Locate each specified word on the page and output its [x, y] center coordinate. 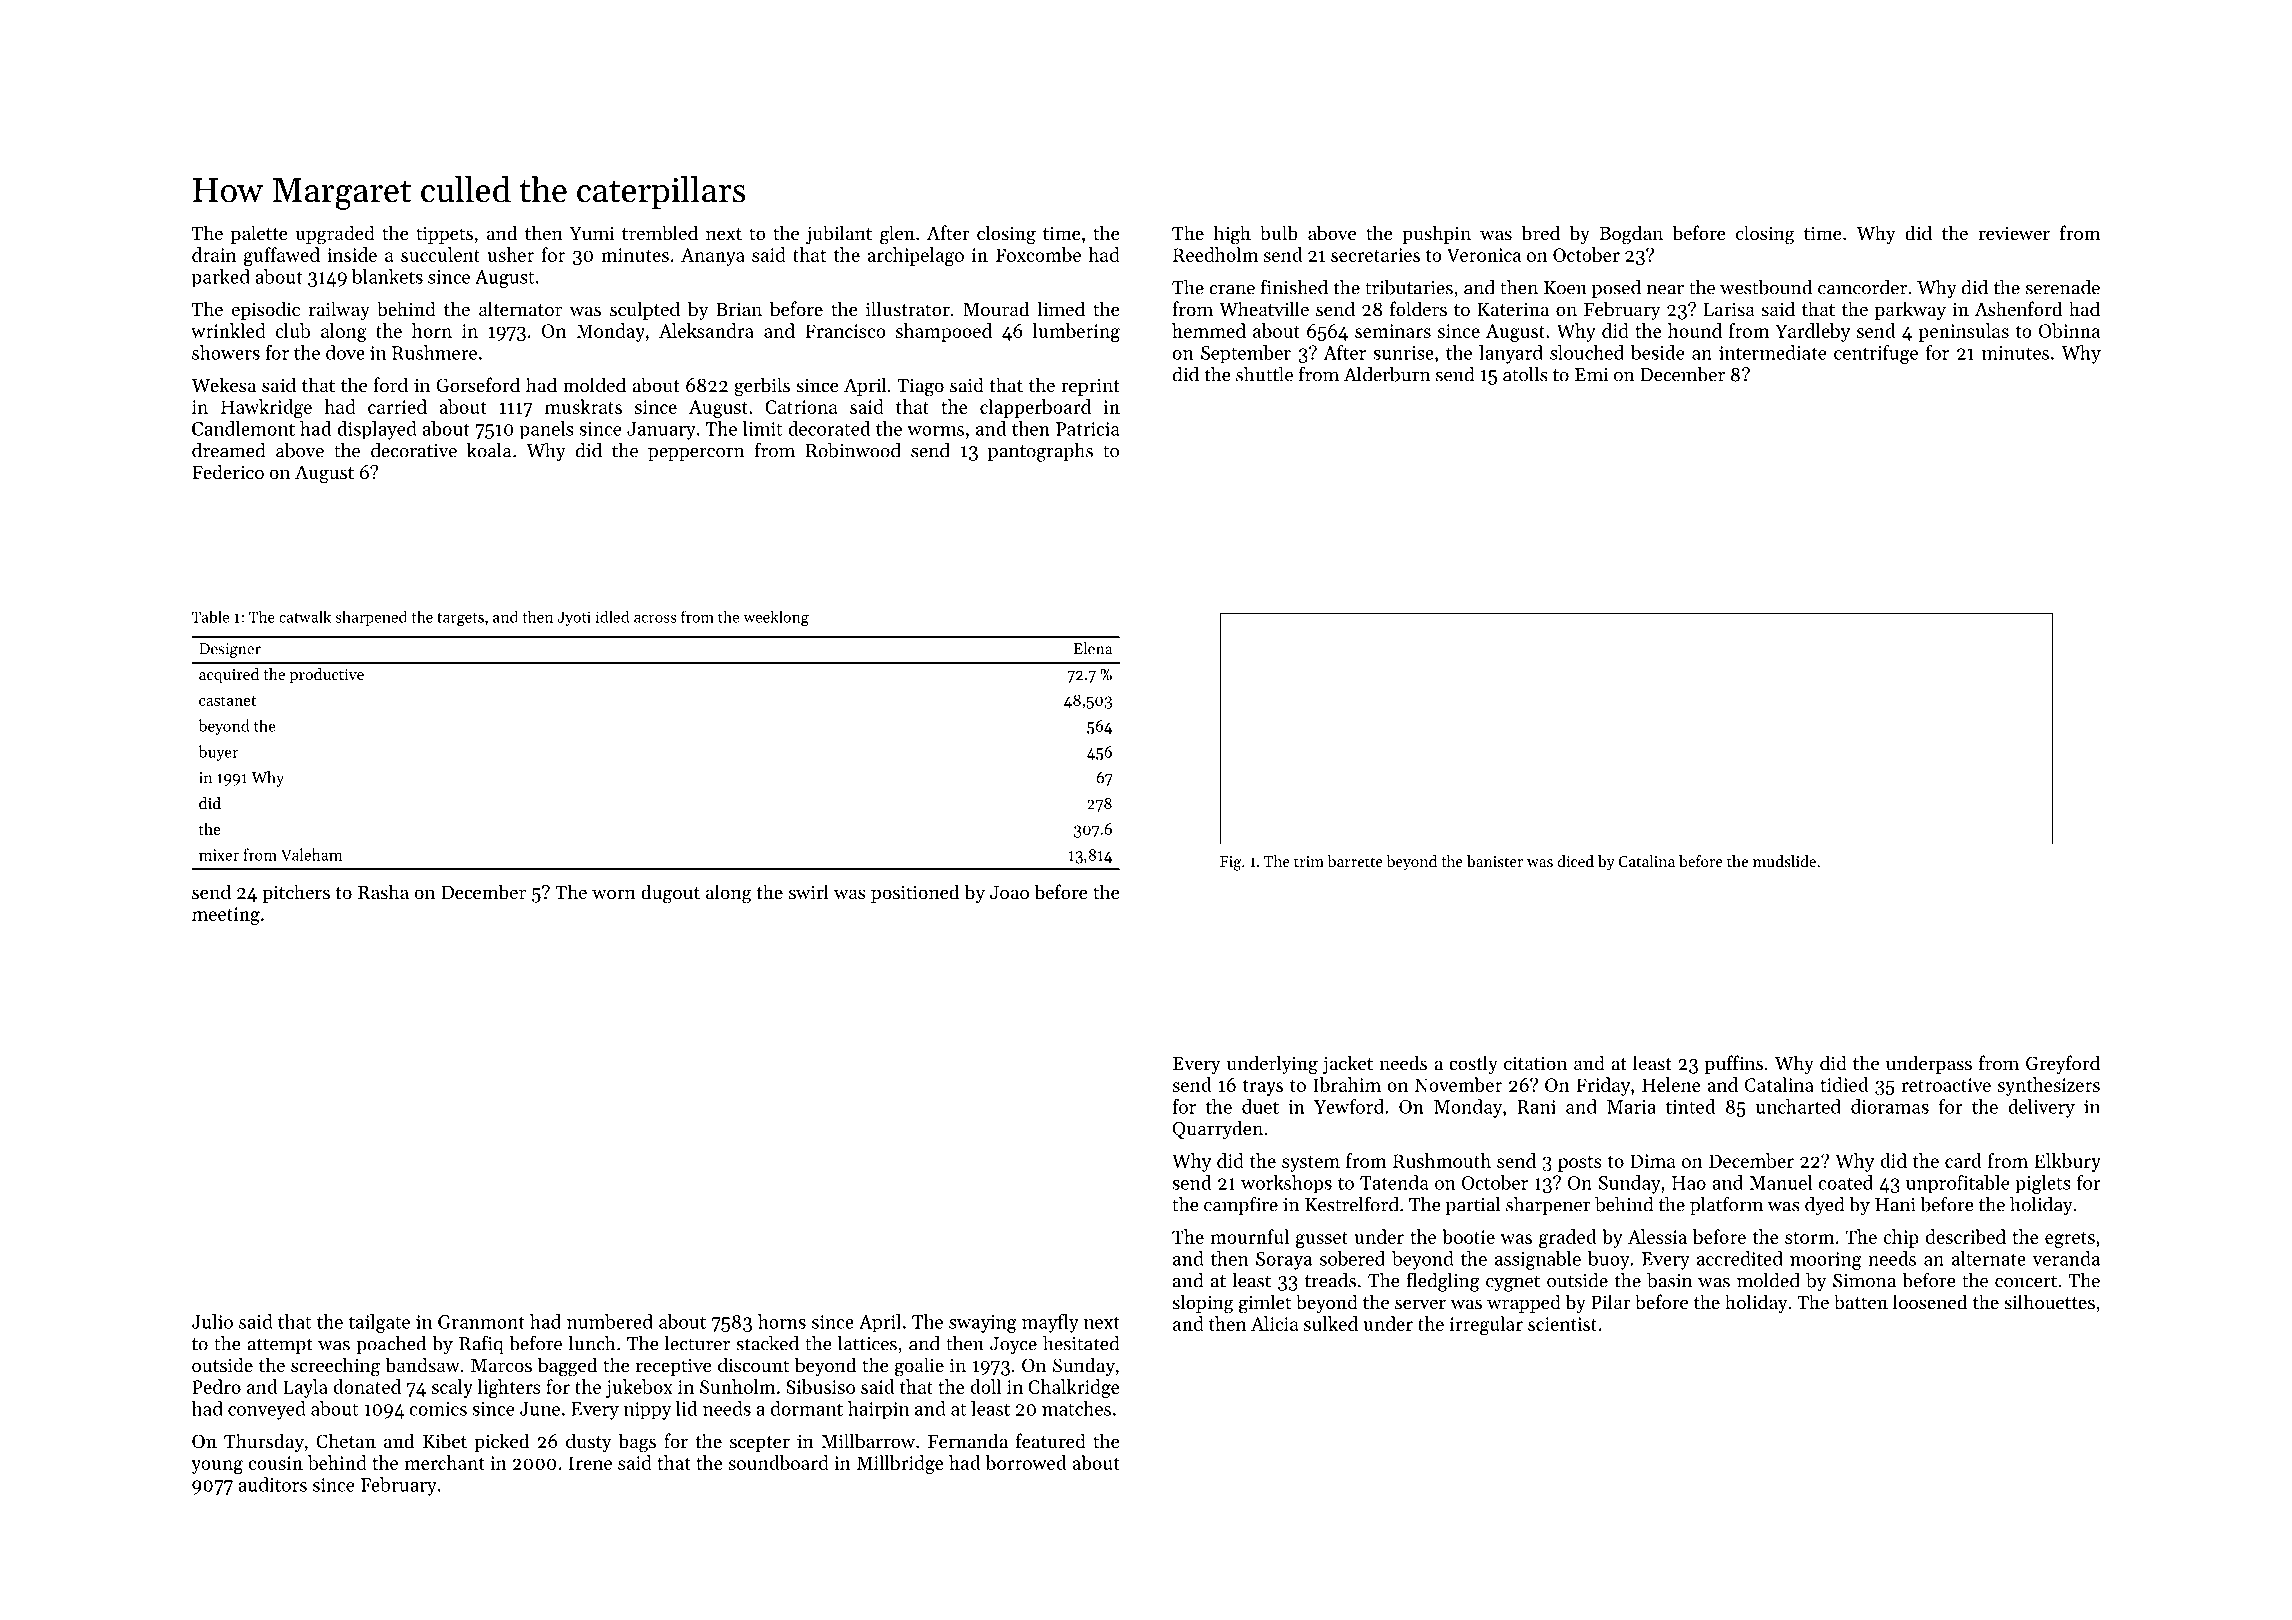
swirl [809, 891]
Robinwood [853, 450]
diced [1575, 861]
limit [762, 428]
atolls [1525, 374]
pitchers [296, 893]
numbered [610, 1321]
